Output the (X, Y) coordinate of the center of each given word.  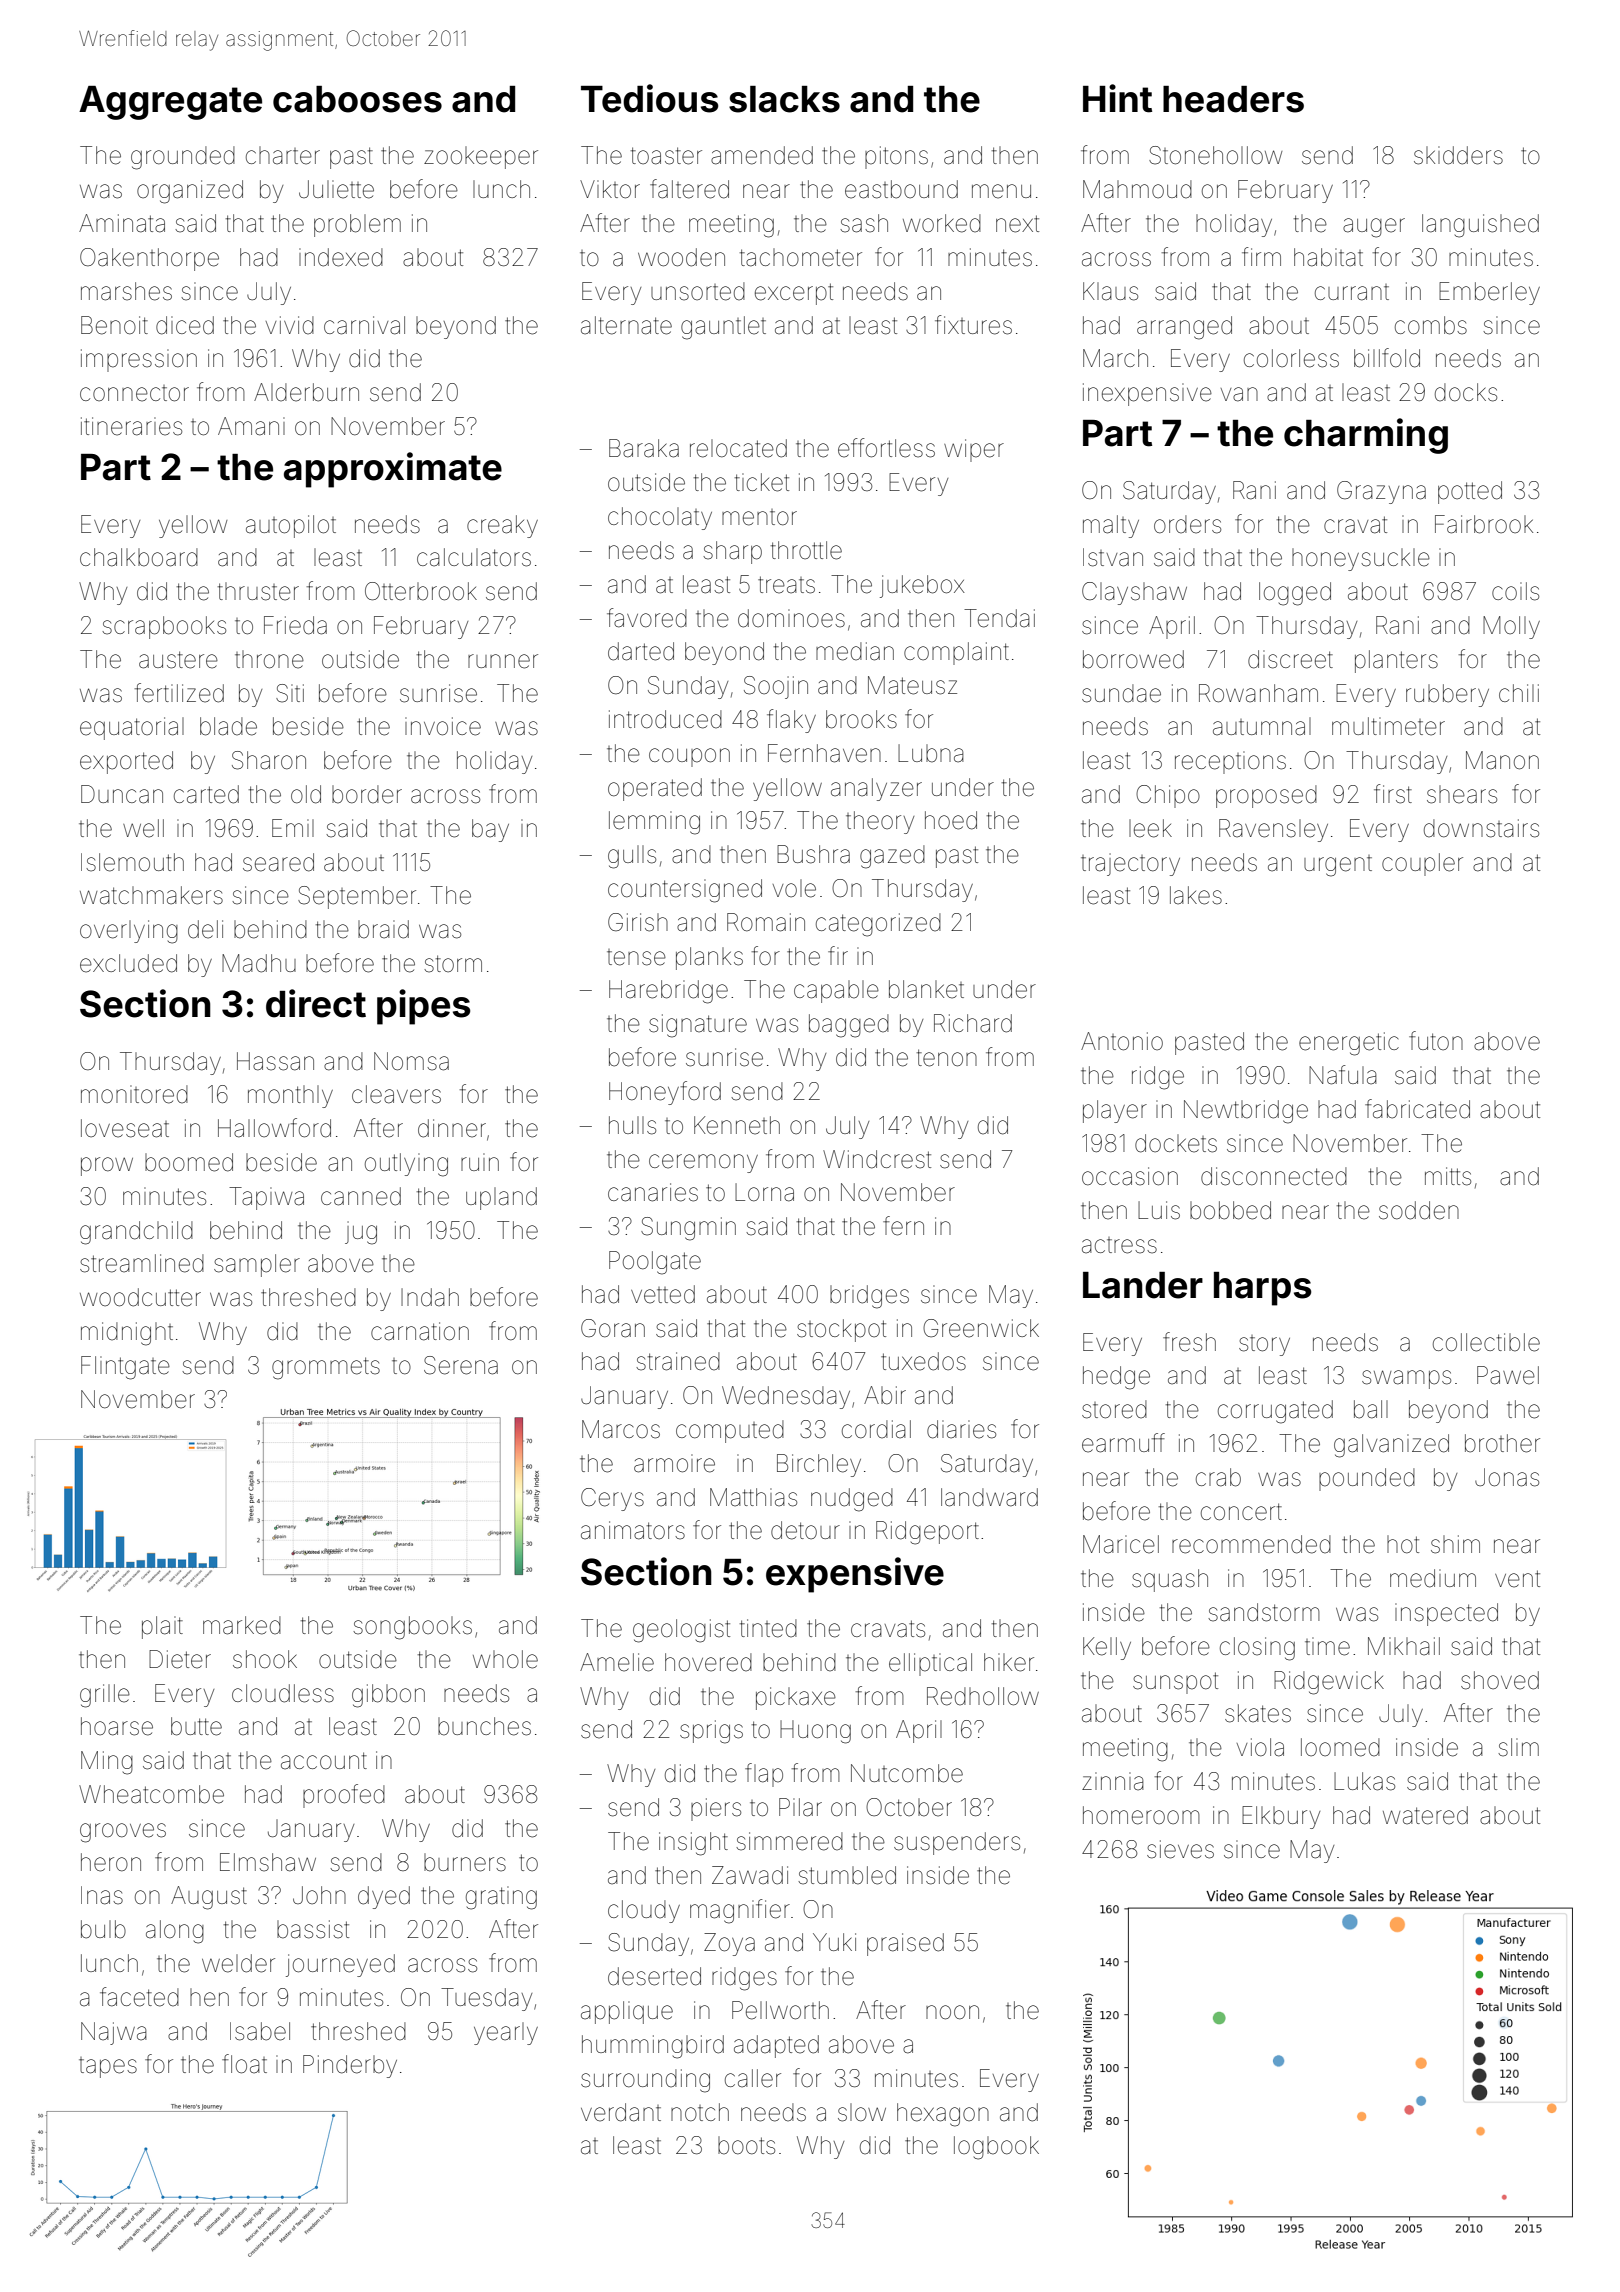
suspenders (957, 1843)
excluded (128, 963)
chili (1519, 693)
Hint (1117, 98)
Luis (1159, 1210)
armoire (674, 1463)
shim (1455, 1544)
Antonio (1122, 1041)
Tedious (649, 98)
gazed (892, 857)
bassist (313, 1929)
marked (242, 1625)
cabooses (357, 99)
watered (1425, 1815)
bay (490, 830)
